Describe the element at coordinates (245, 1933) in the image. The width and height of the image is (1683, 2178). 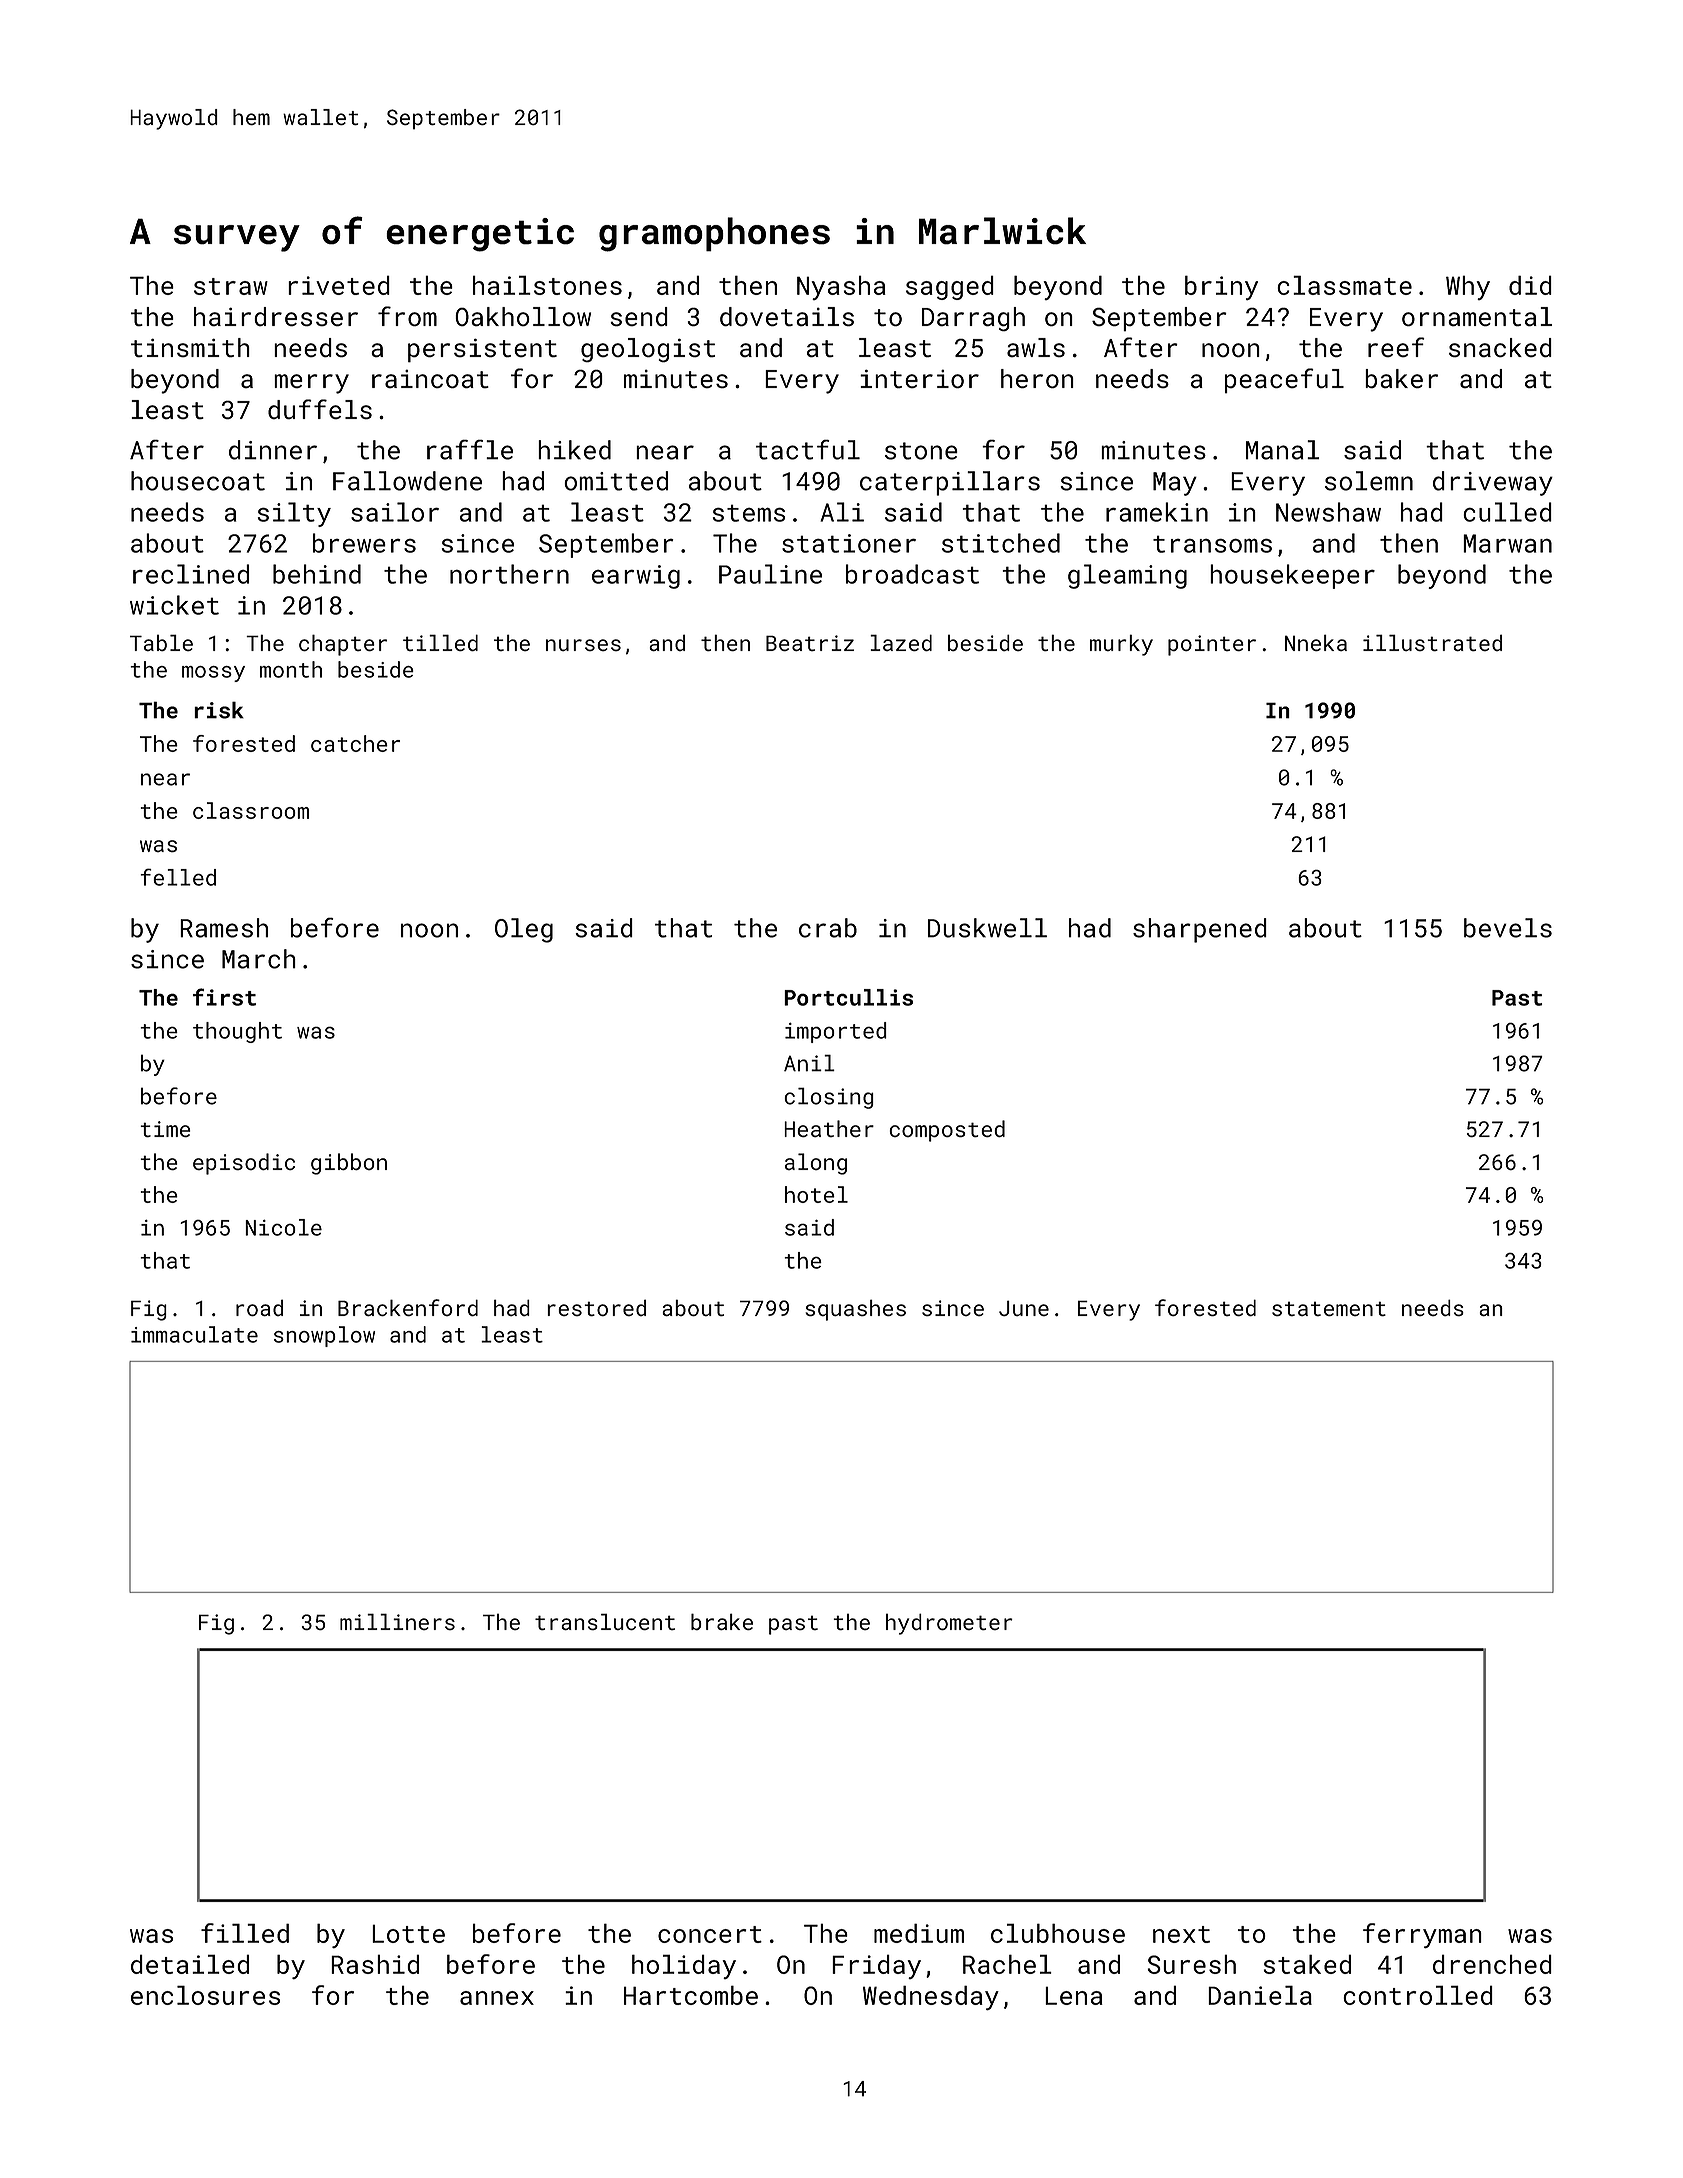
I see `filled` at that location.
